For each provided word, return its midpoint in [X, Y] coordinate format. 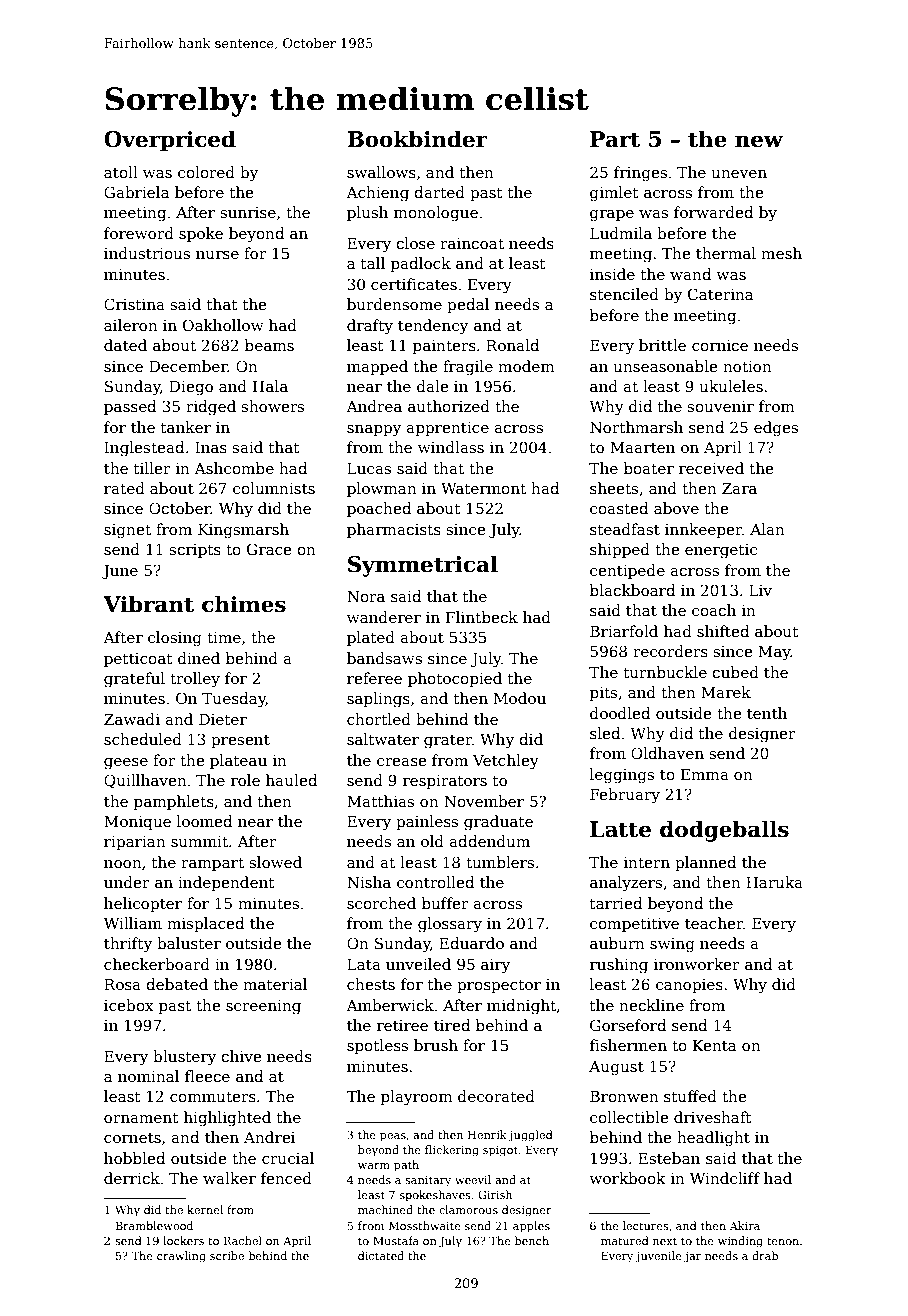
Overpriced [170, 141]
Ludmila [621, 233]
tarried [616, 903]
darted [439, 192]
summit [199, 841]
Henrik [487, 1134]
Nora [366, 596]
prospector [499, 986]
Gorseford [628, 1025]
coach [714, 610]
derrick [132, 1178]
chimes [244, 604]
